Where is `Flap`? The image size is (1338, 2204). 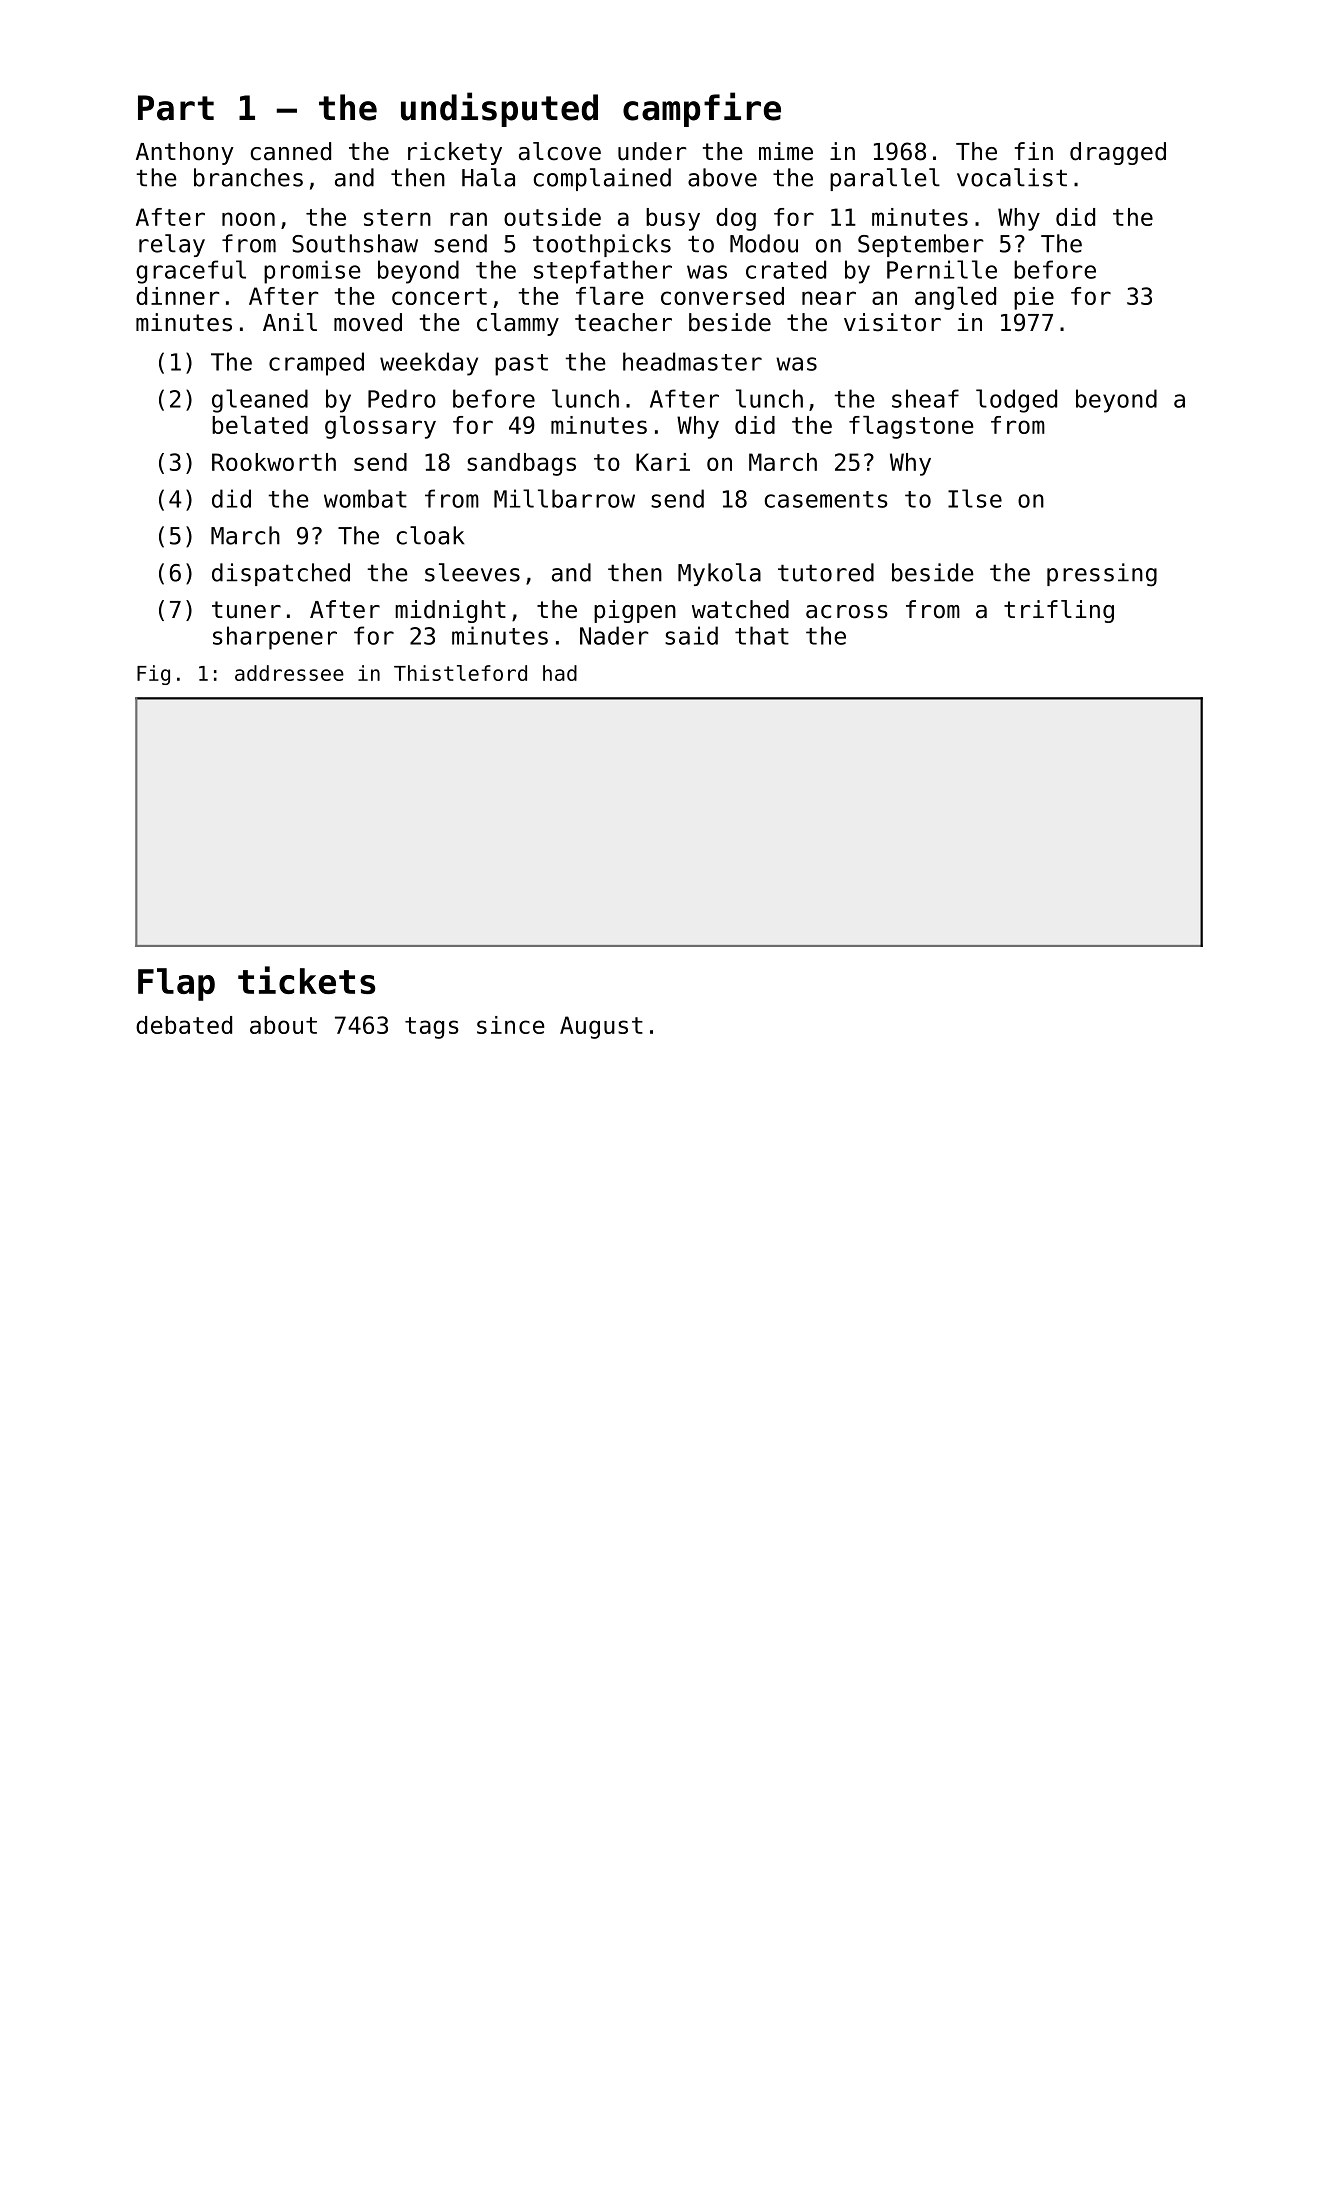
Flap is located at coordinates (176, 984).
